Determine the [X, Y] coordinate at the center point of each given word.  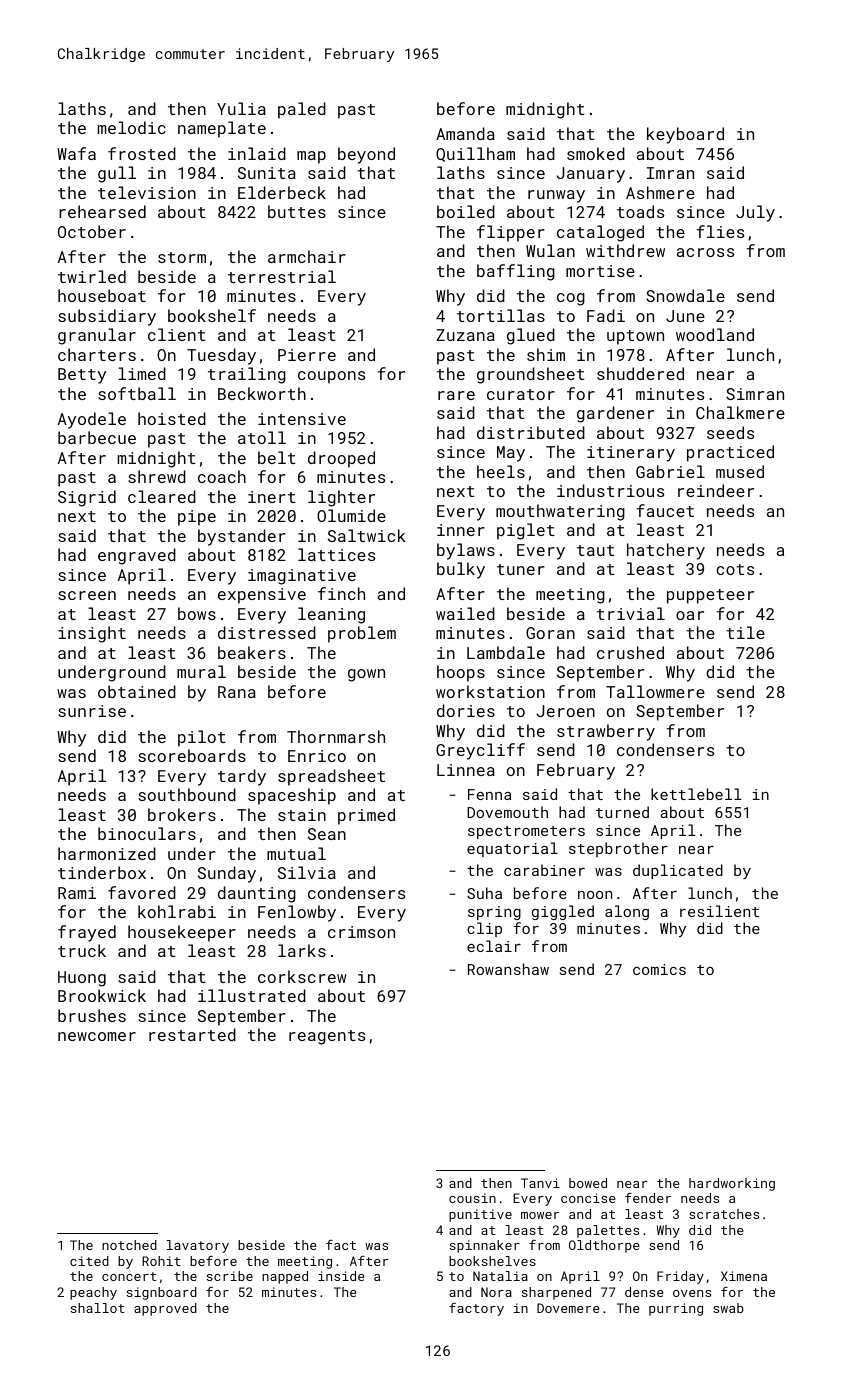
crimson [361, 932]
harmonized [107, 853]
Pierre [307, 355]
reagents [327, 1037]
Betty [82, 376]
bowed [588, 1183]
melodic [132, 127]
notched [129, 1245]
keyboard [685, 135]
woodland [715, 334]
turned [622, 812]
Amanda [465, 133]
